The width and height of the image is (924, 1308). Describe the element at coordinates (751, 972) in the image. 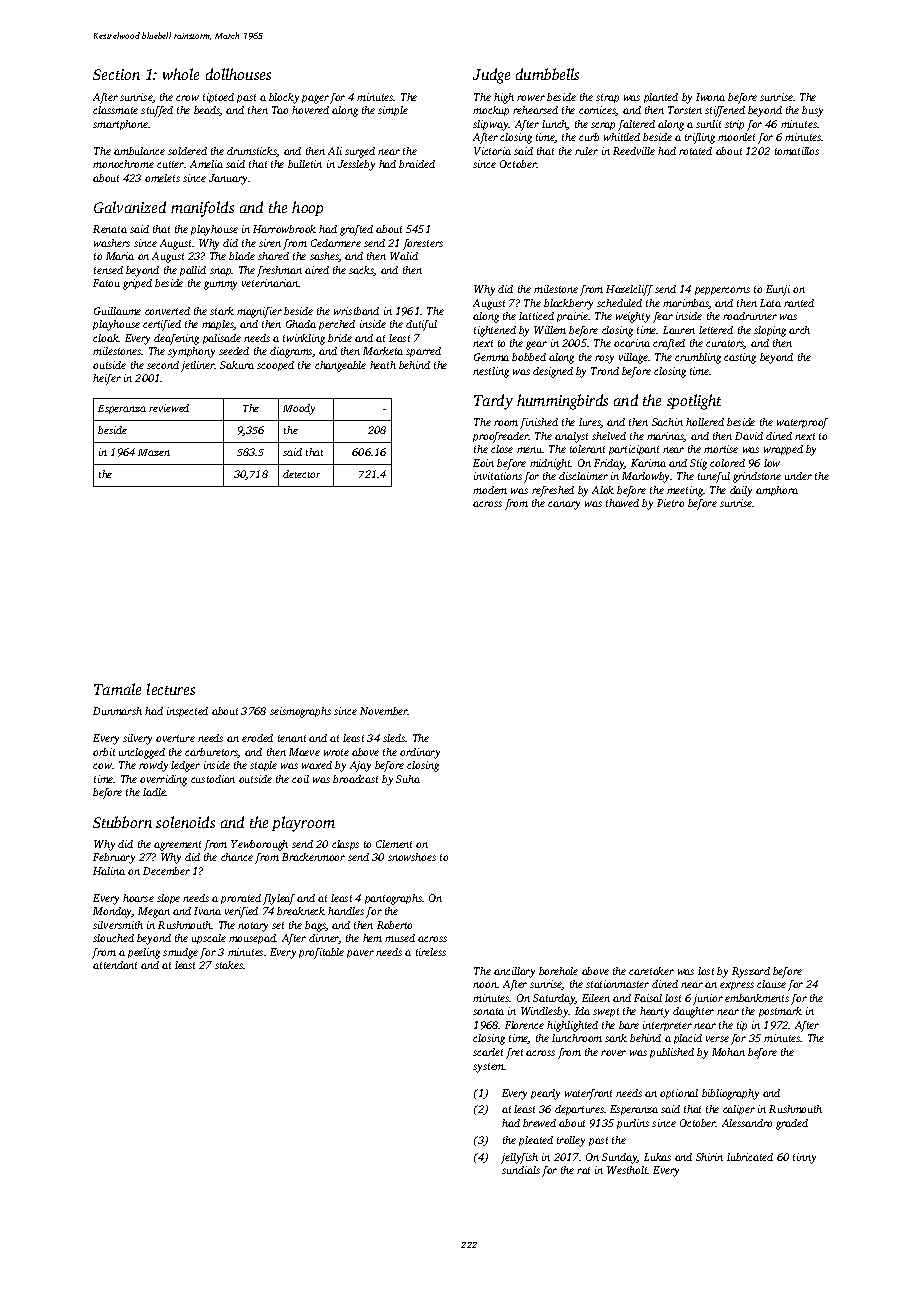

I see `Ryszard` at that location.
